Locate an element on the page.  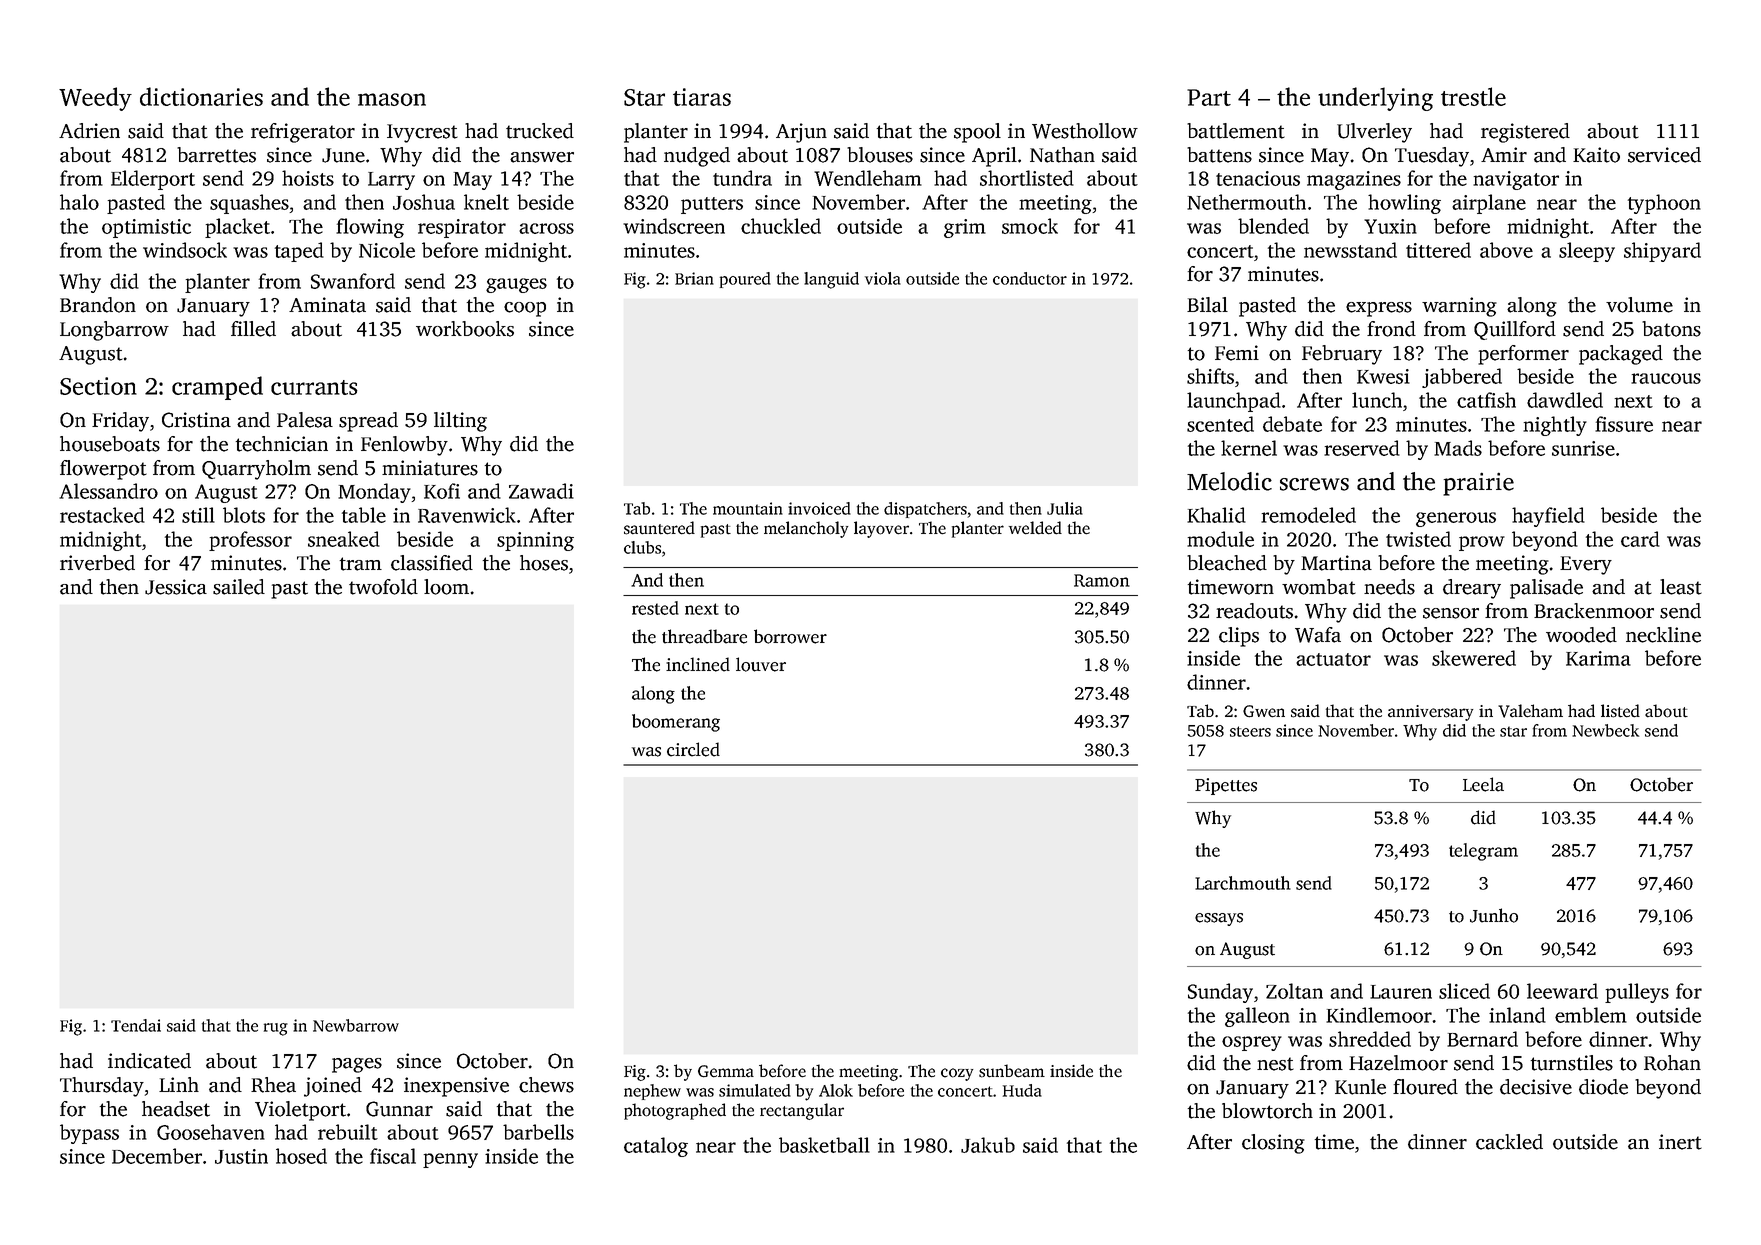
Zawadi is located at coordinates (541, 491).
